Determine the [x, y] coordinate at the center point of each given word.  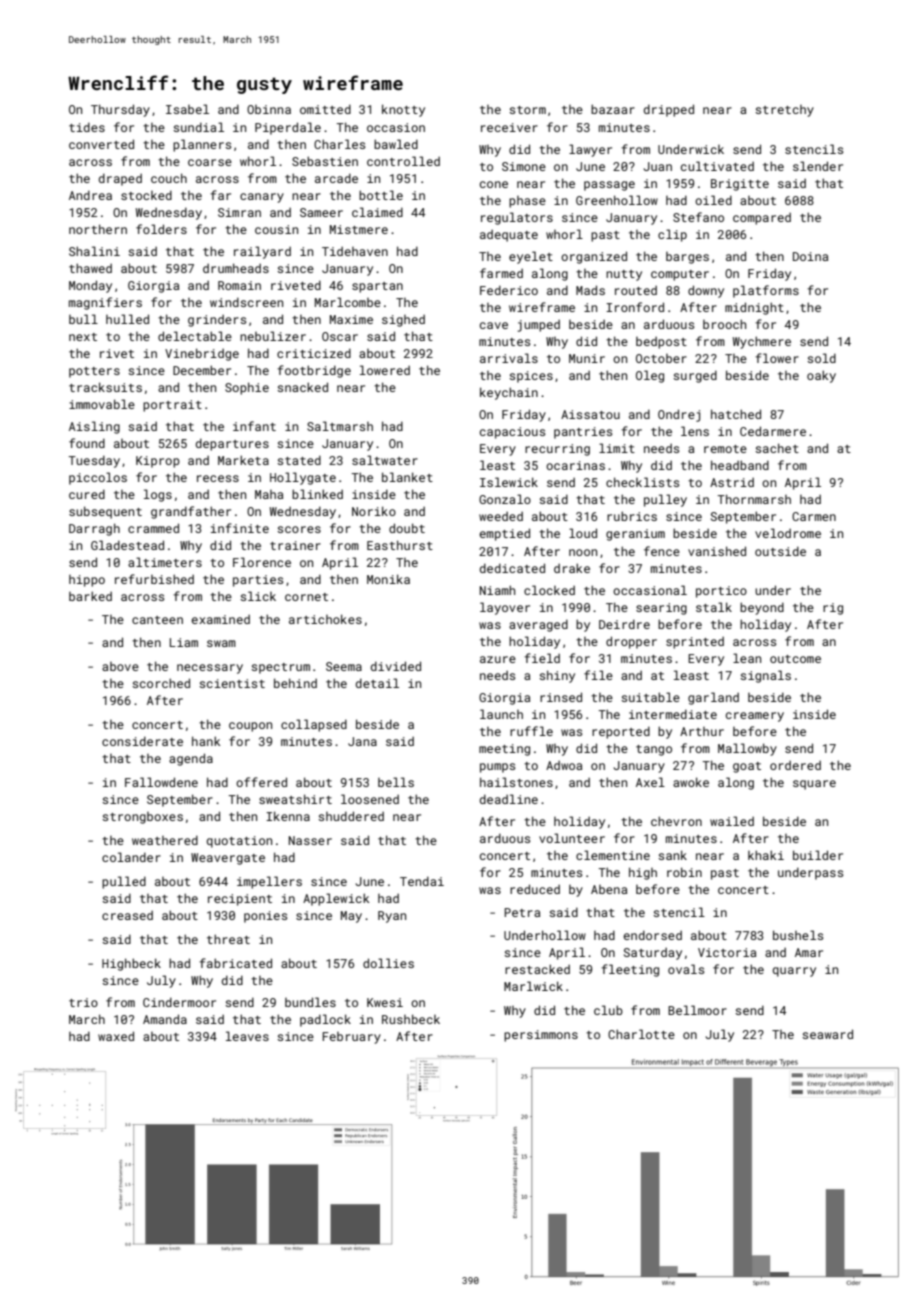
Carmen [814, 516]
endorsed [652, 935]
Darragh [94, 529]
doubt [407, 528]
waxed [116, 1036]
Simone [524, 166]
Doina [810, 256]
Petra [522, 912]
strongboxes [142, 818]
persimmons [541, 1036]
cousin [276, 229]
